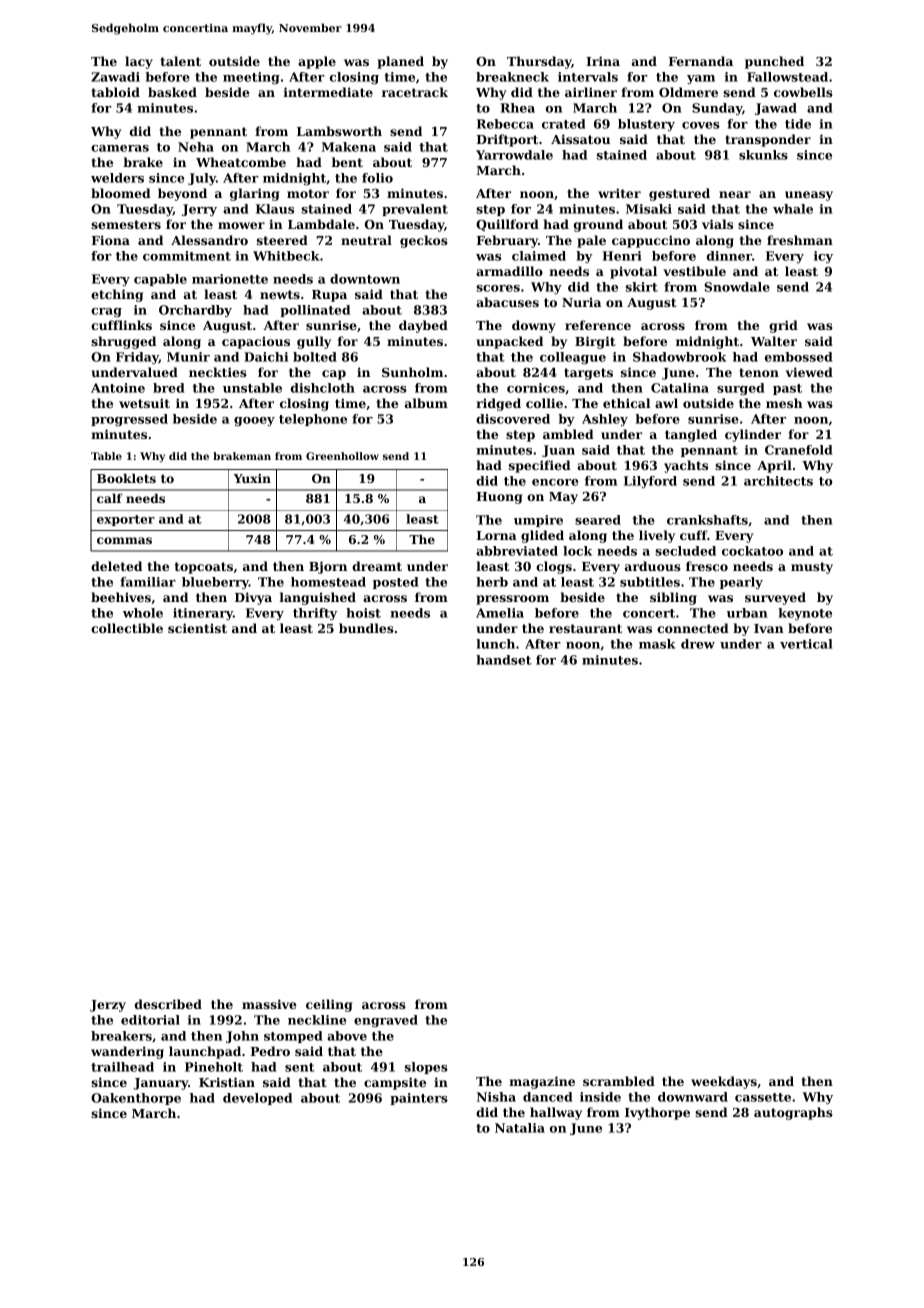  I want to click on fresco, so click(707, 566).
